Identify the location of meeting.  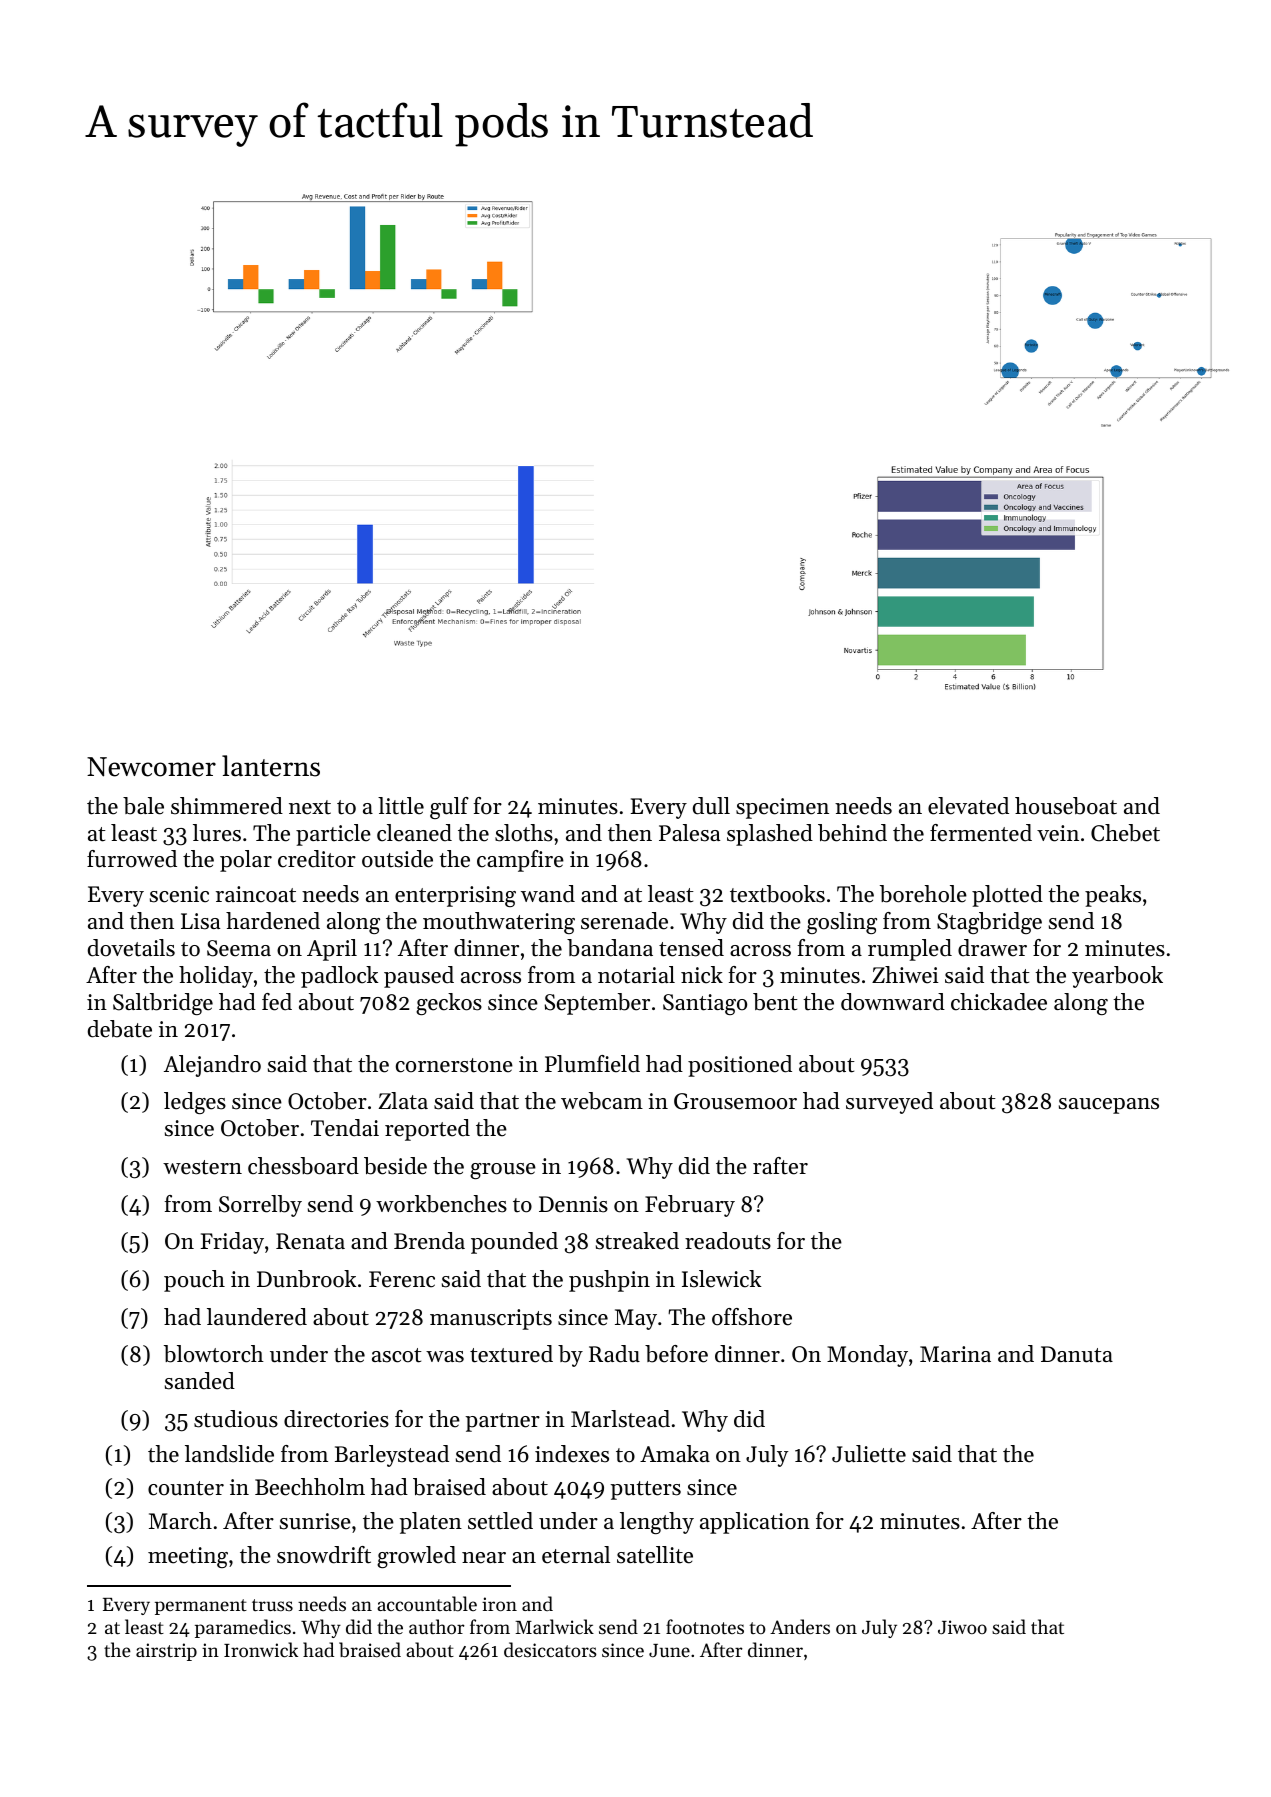
(188, 1557).
